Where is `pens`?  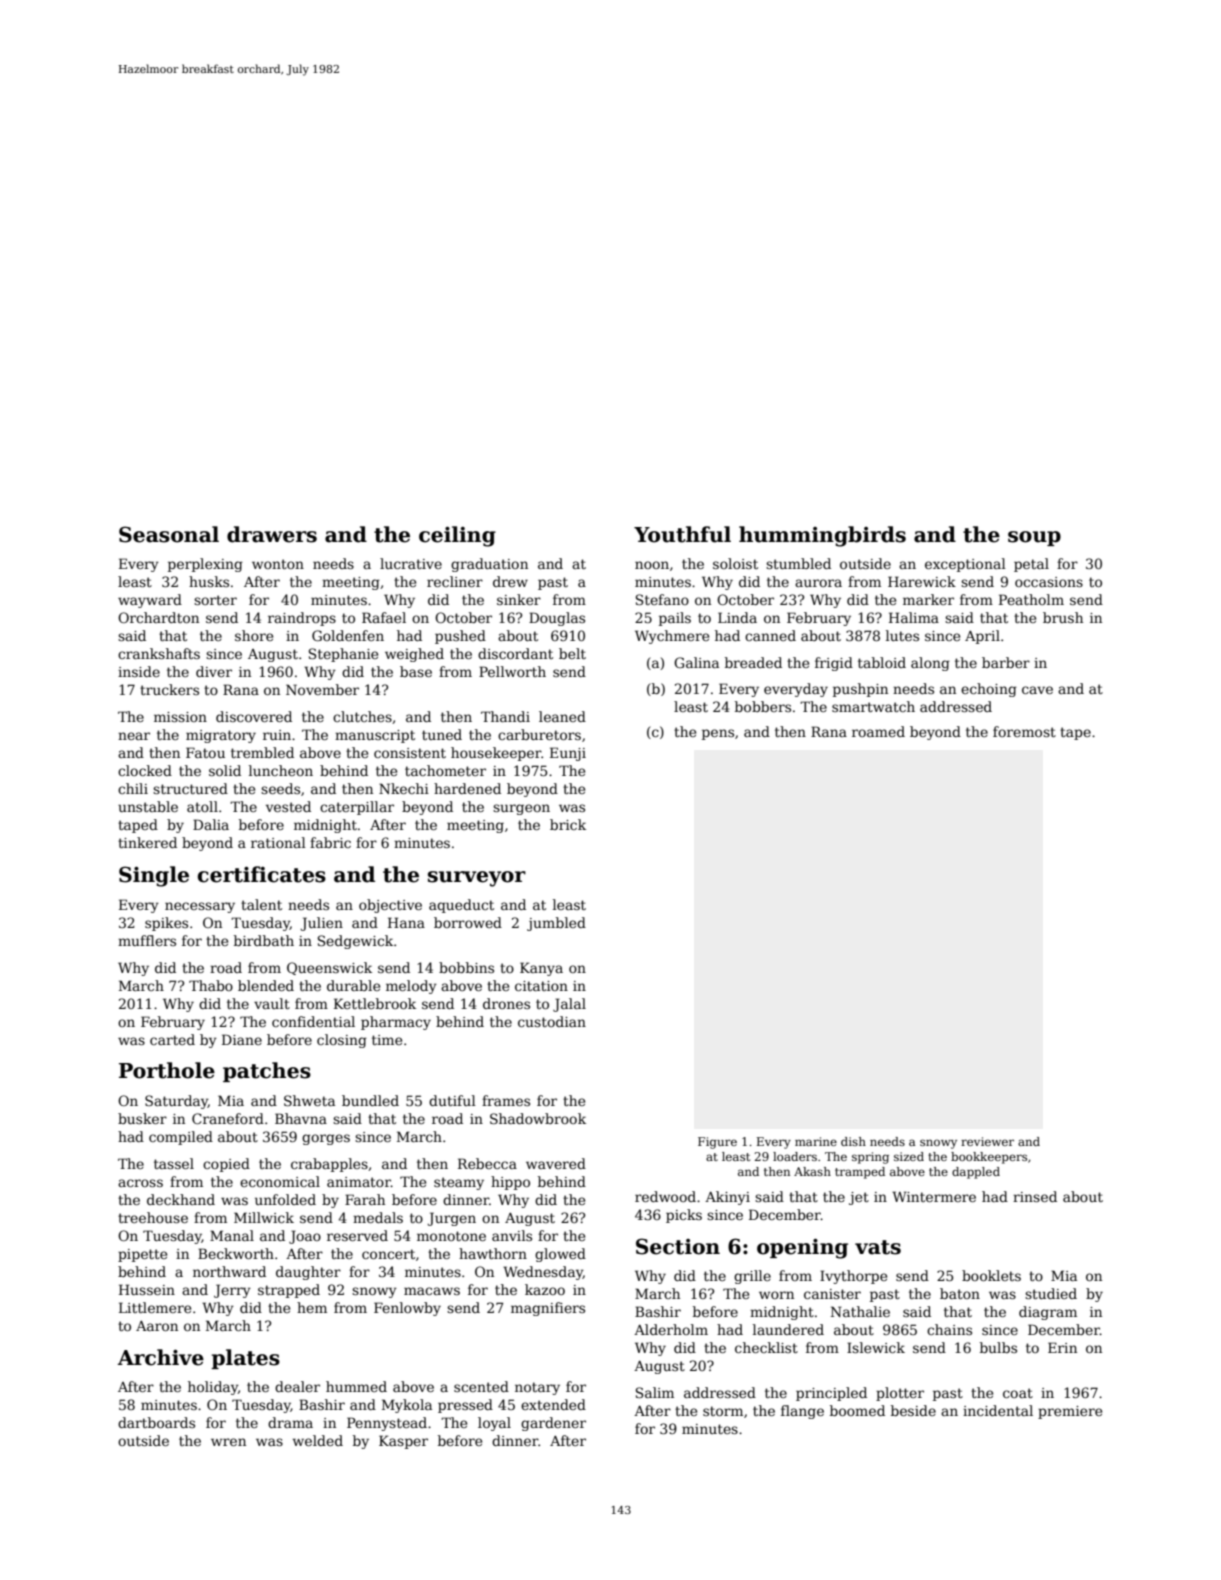
pens is located at coordinates (718, 734).
